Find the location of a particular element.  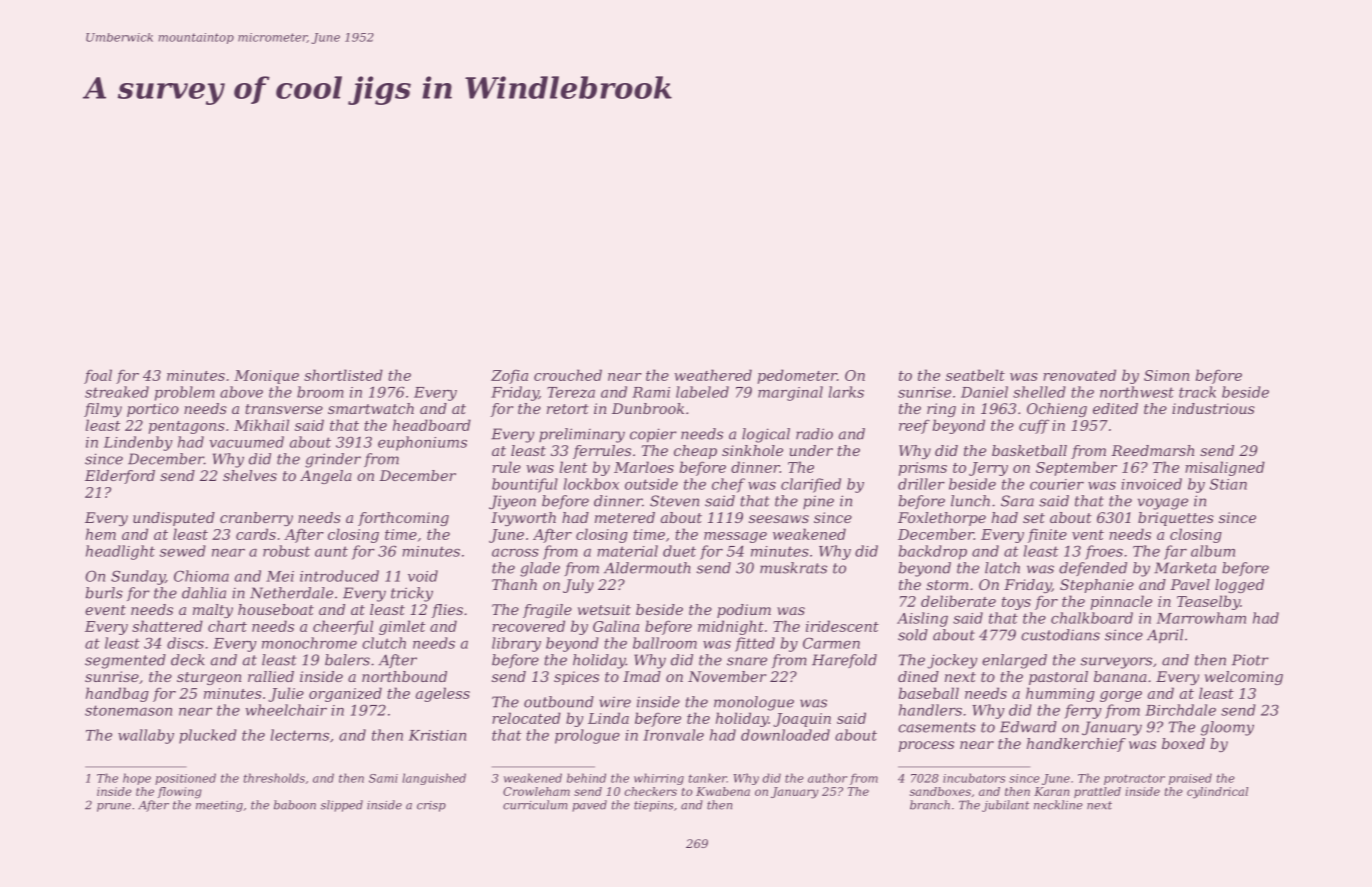

shortlisted is located at coordinates (343, 375).
